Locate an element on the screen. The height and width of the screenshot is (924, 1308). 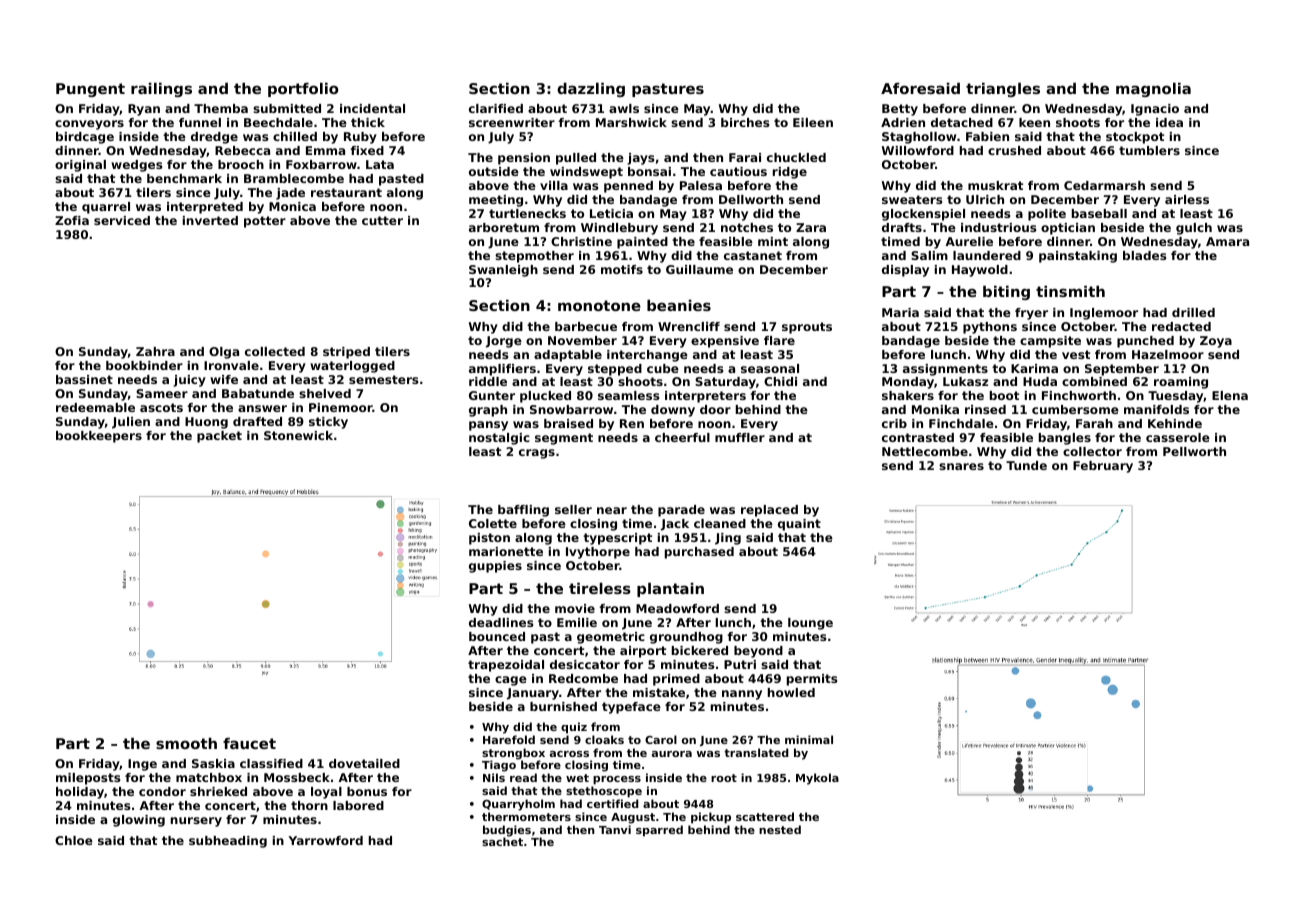
translated is located at coordinates (756, 752).
